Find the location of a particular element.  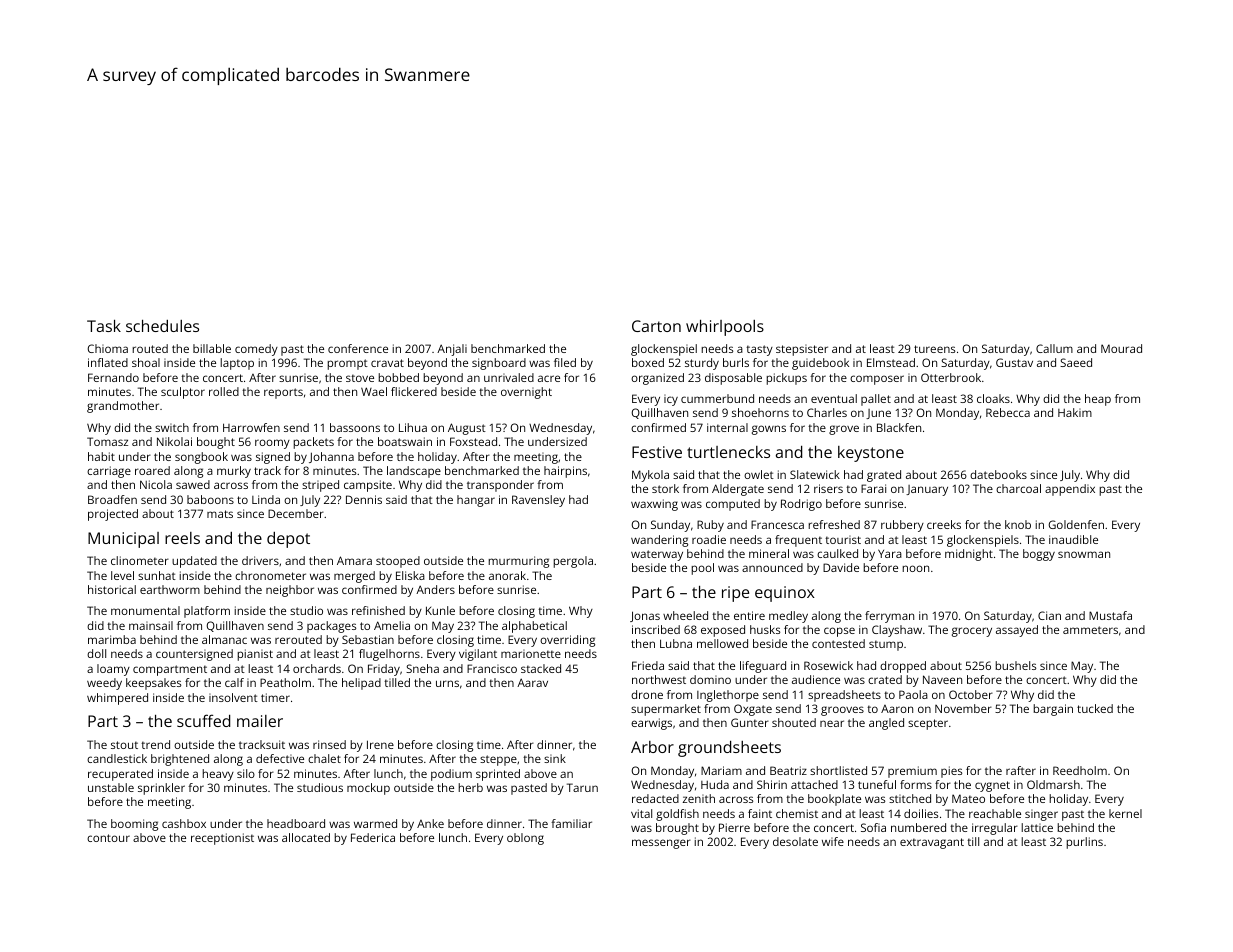

Ravensley is located at coordinates (538, 501).
